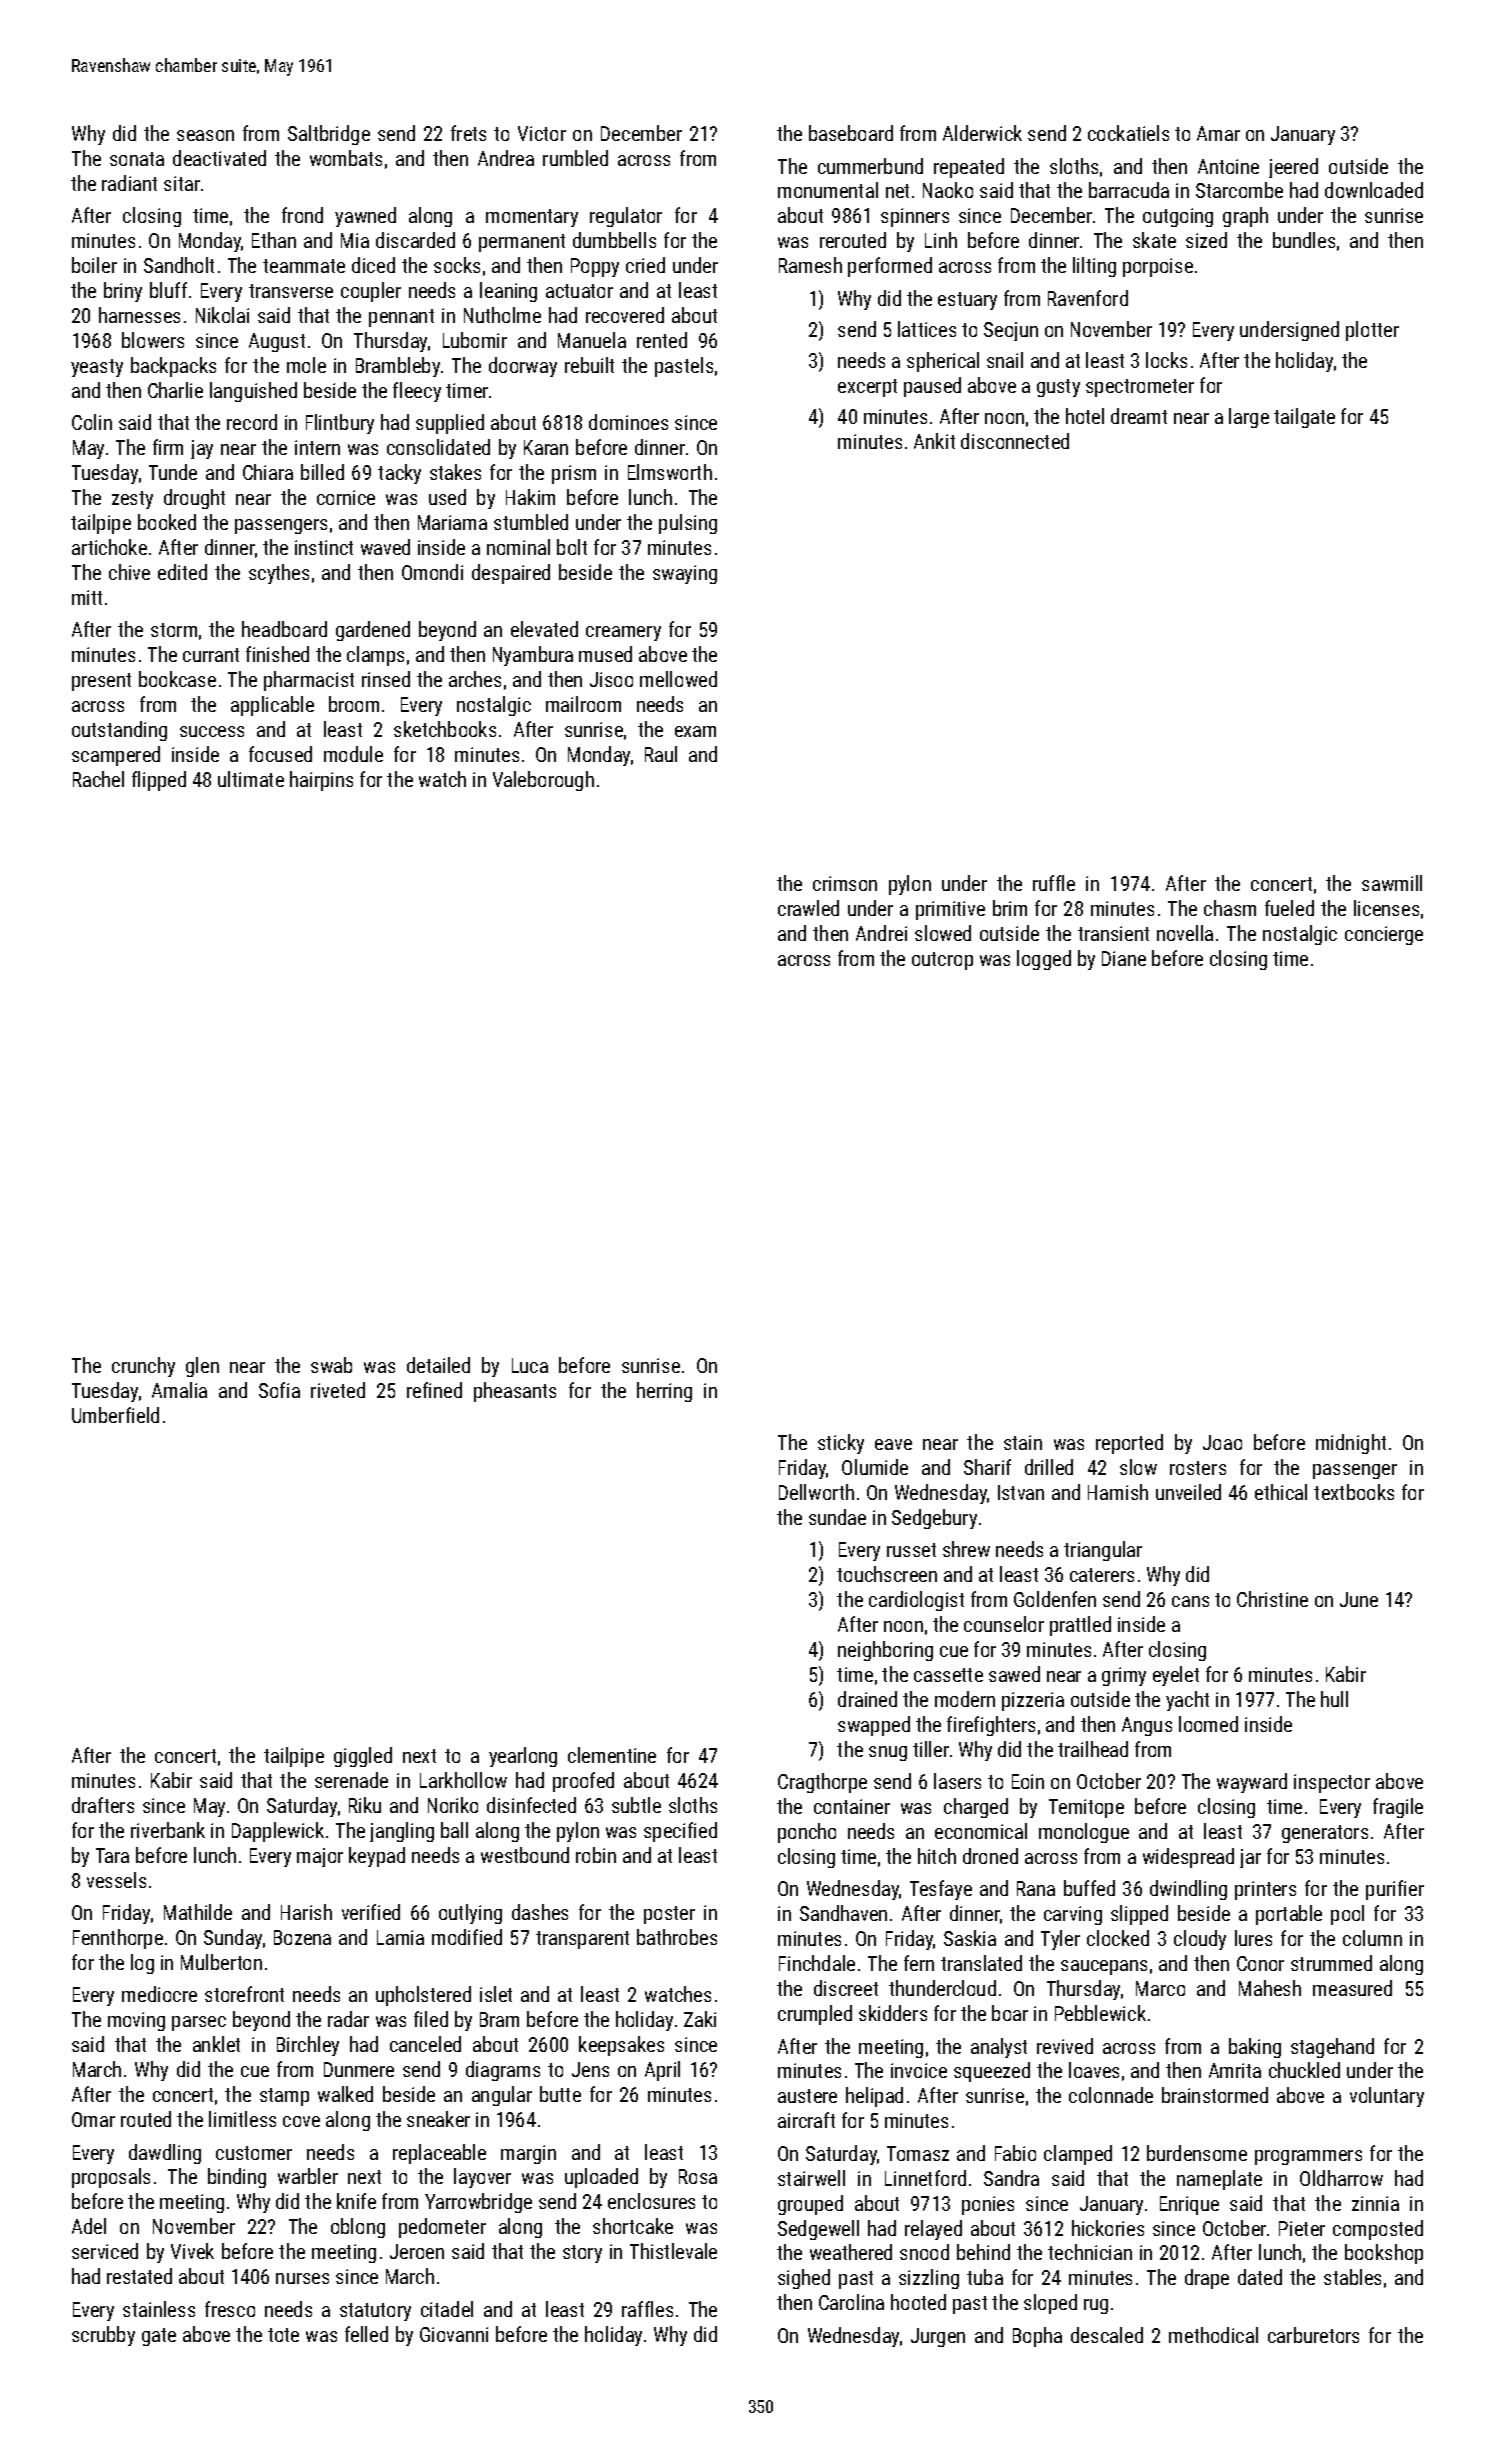  Describe the element at coordinates (867, 388) in the screenshot. I see `excerpt` at that location.
